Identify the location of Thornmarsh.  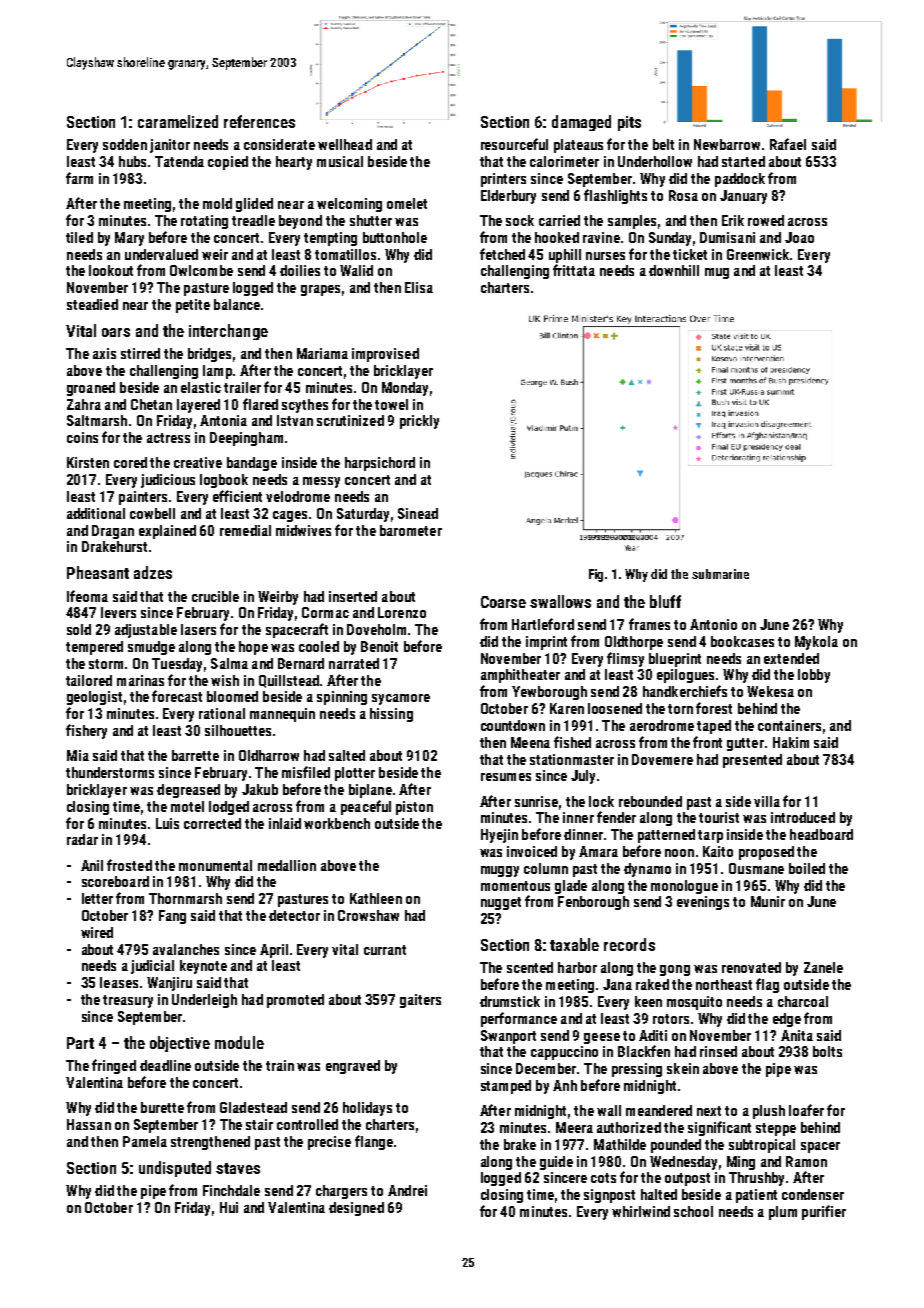
(185, 898).
